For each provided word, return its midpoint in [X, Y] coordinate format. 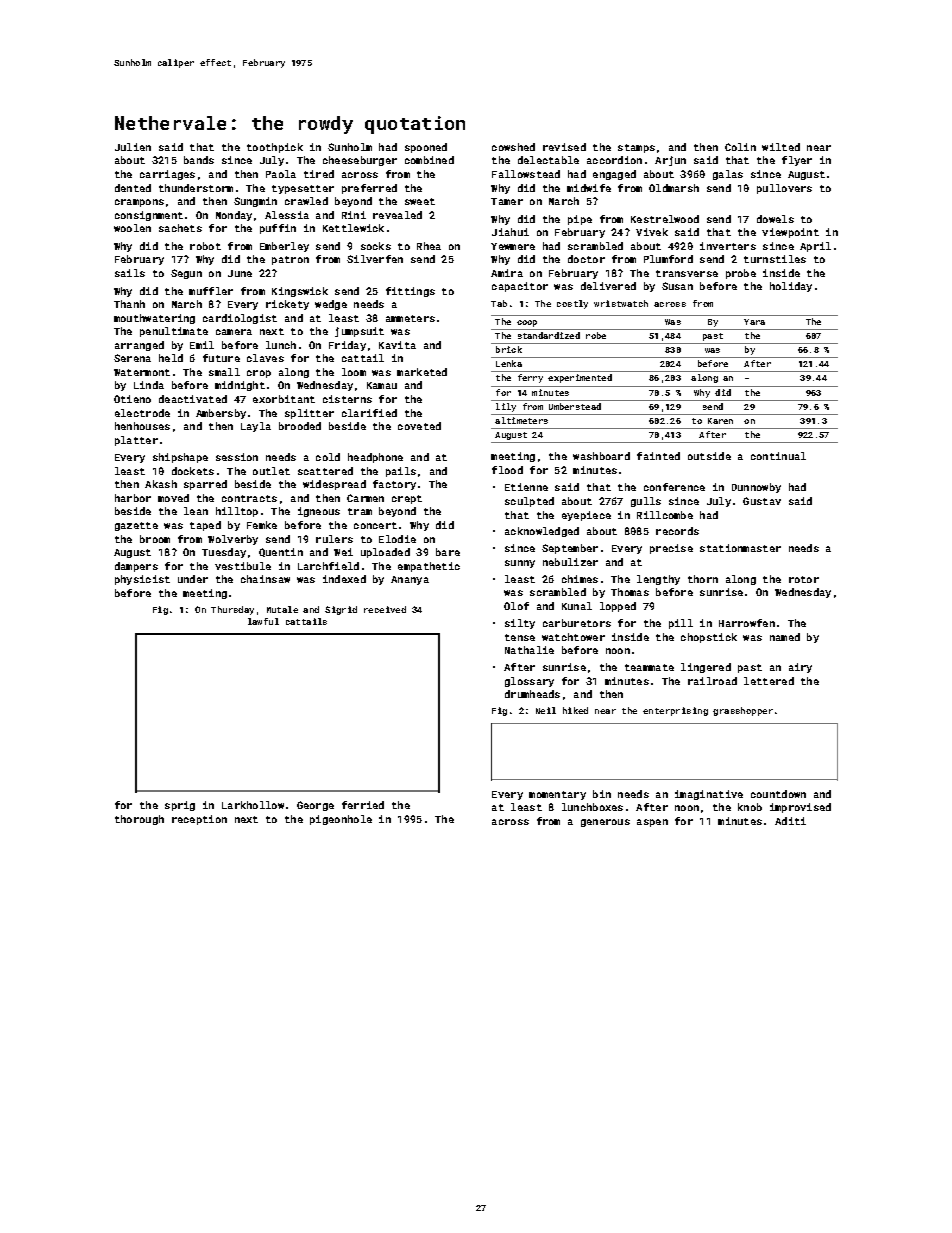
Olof [516, 606]
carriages [167, 175]
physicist [142, 580]
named [785, 637]
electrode [142, 413]
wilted [781, 147]
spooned [426, 148]
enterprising [675, 711]
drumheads [532, 694]
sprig [180, 806]
